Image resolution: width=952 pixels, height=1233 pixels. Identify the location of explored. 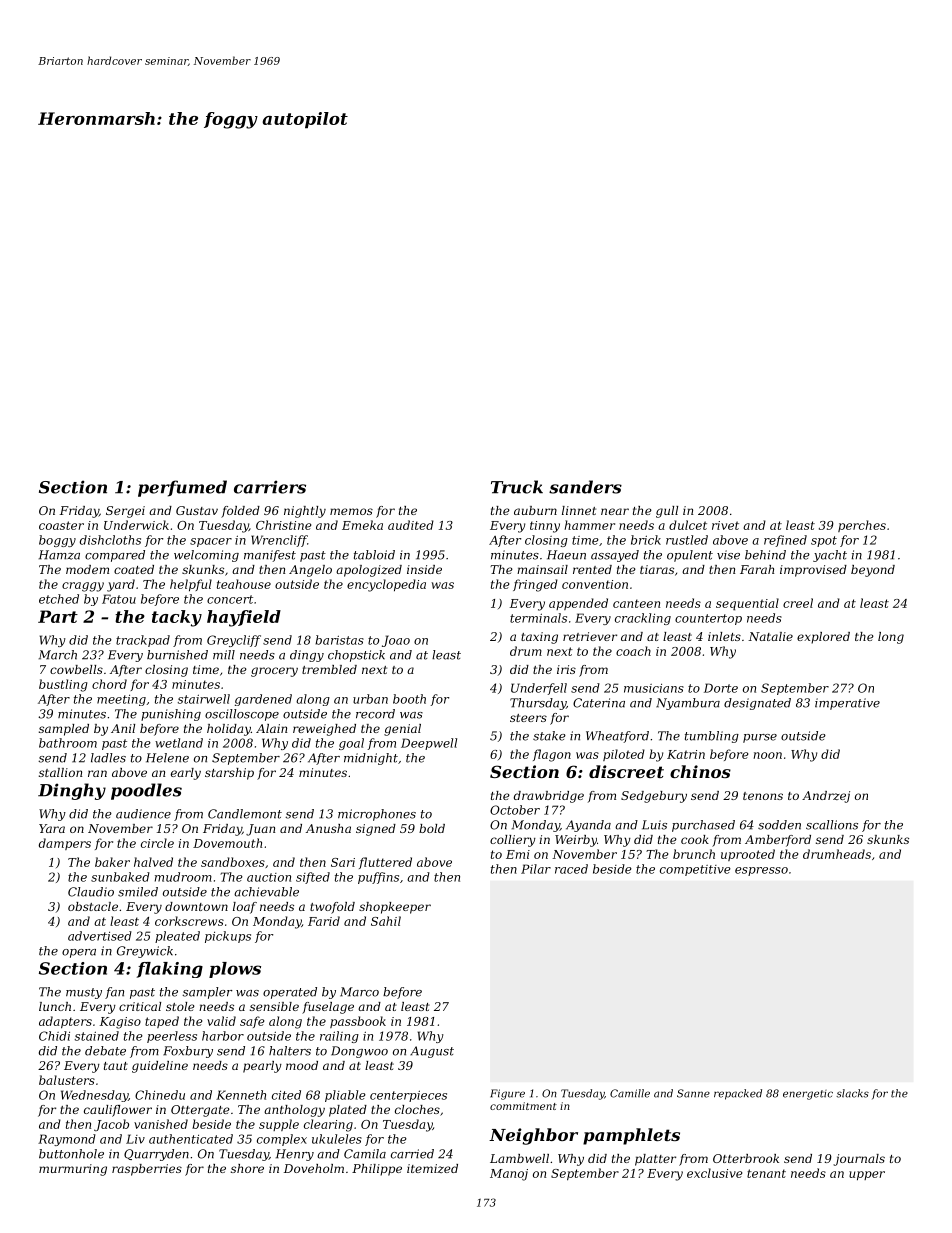
(823, 638).
